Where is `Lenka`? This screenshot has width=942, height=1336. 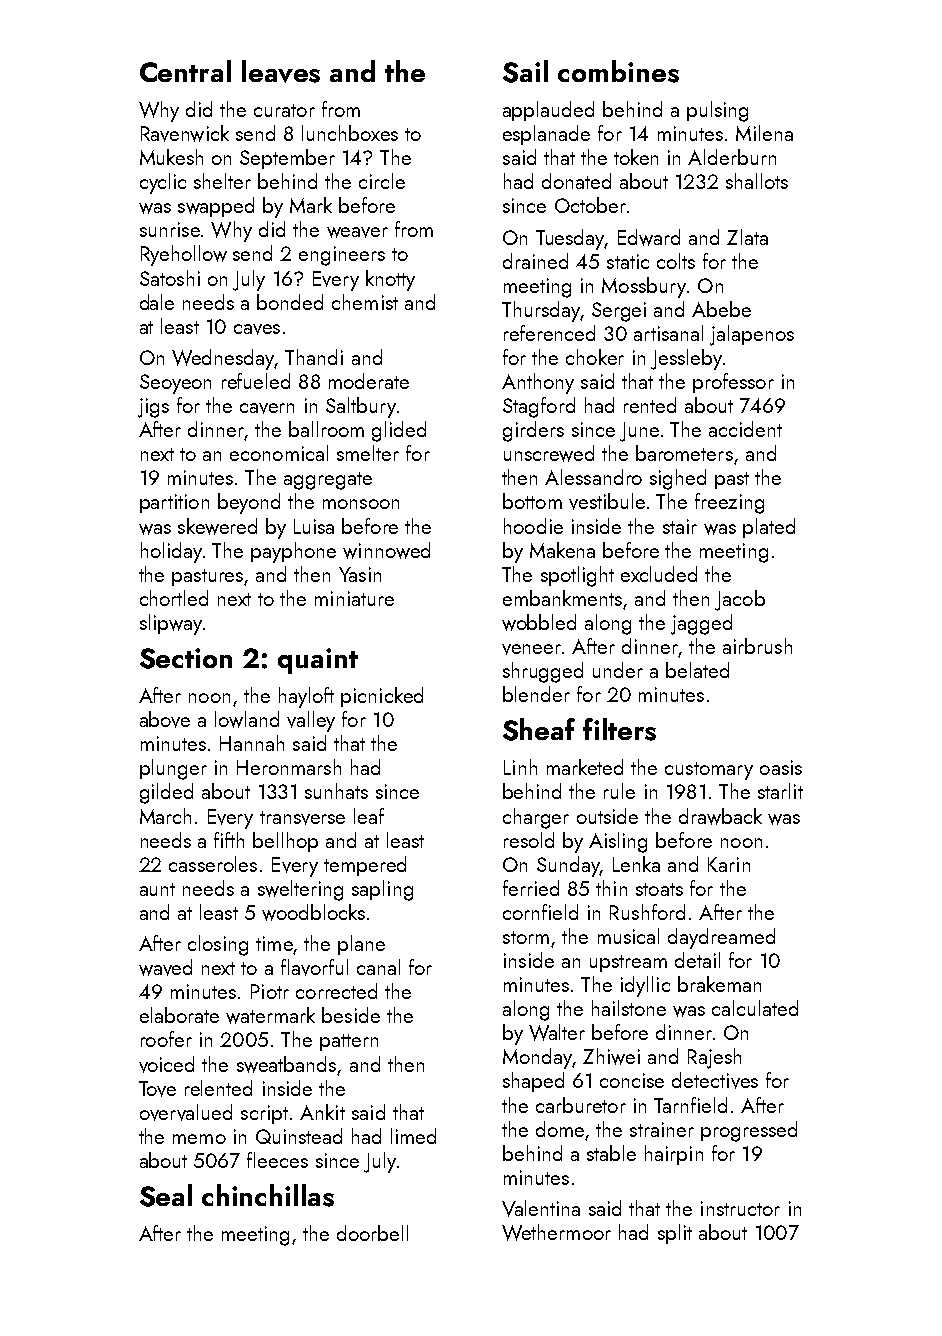 Lenka is located at coordinates (636, 864).
